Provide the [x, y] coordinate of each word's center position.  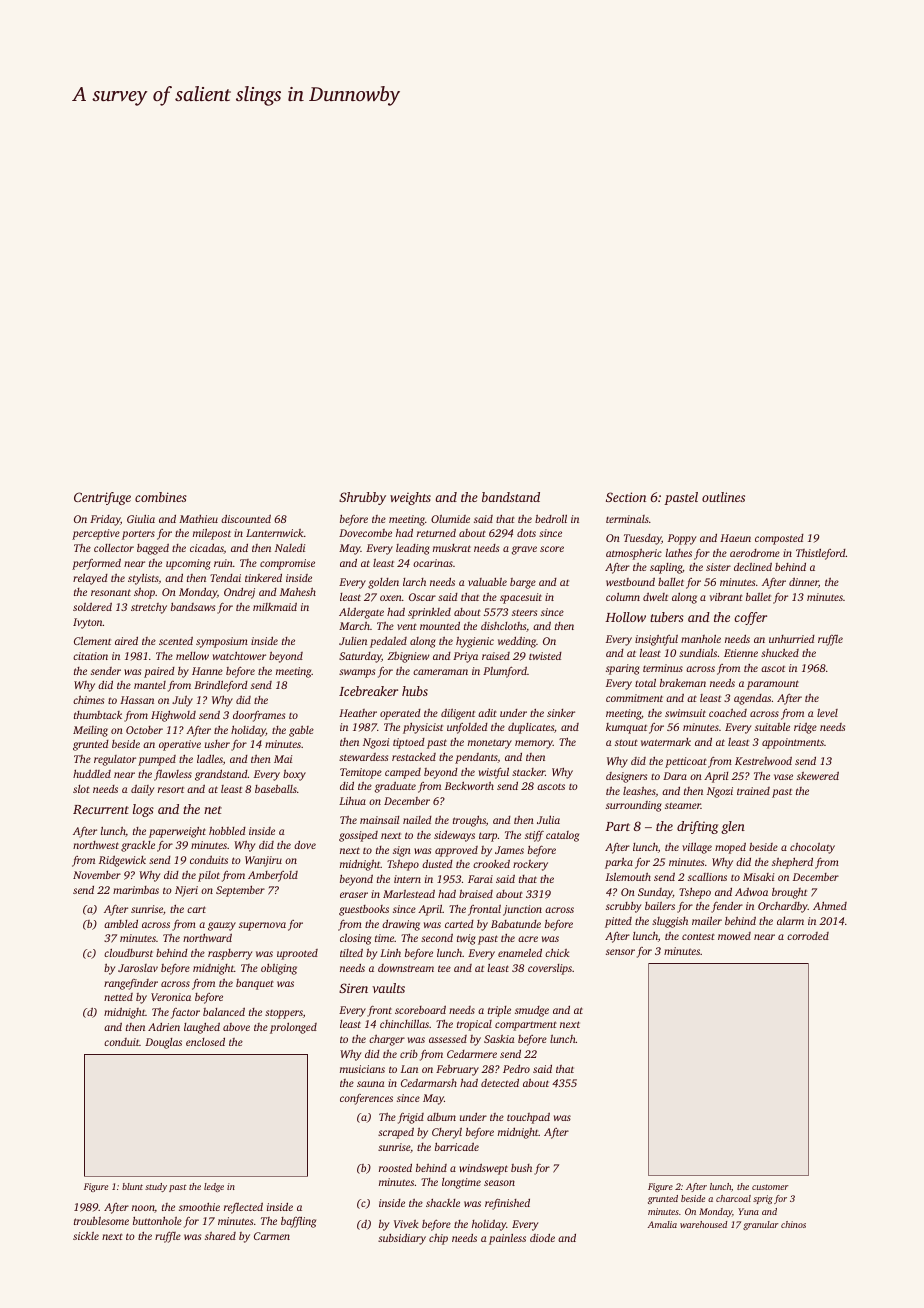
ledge [214, 1187]
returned [436, 532]
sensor [620, 952]
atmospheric [634, 554]
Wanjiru [263, 861]
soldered [92, 606]
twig [466, 939]
